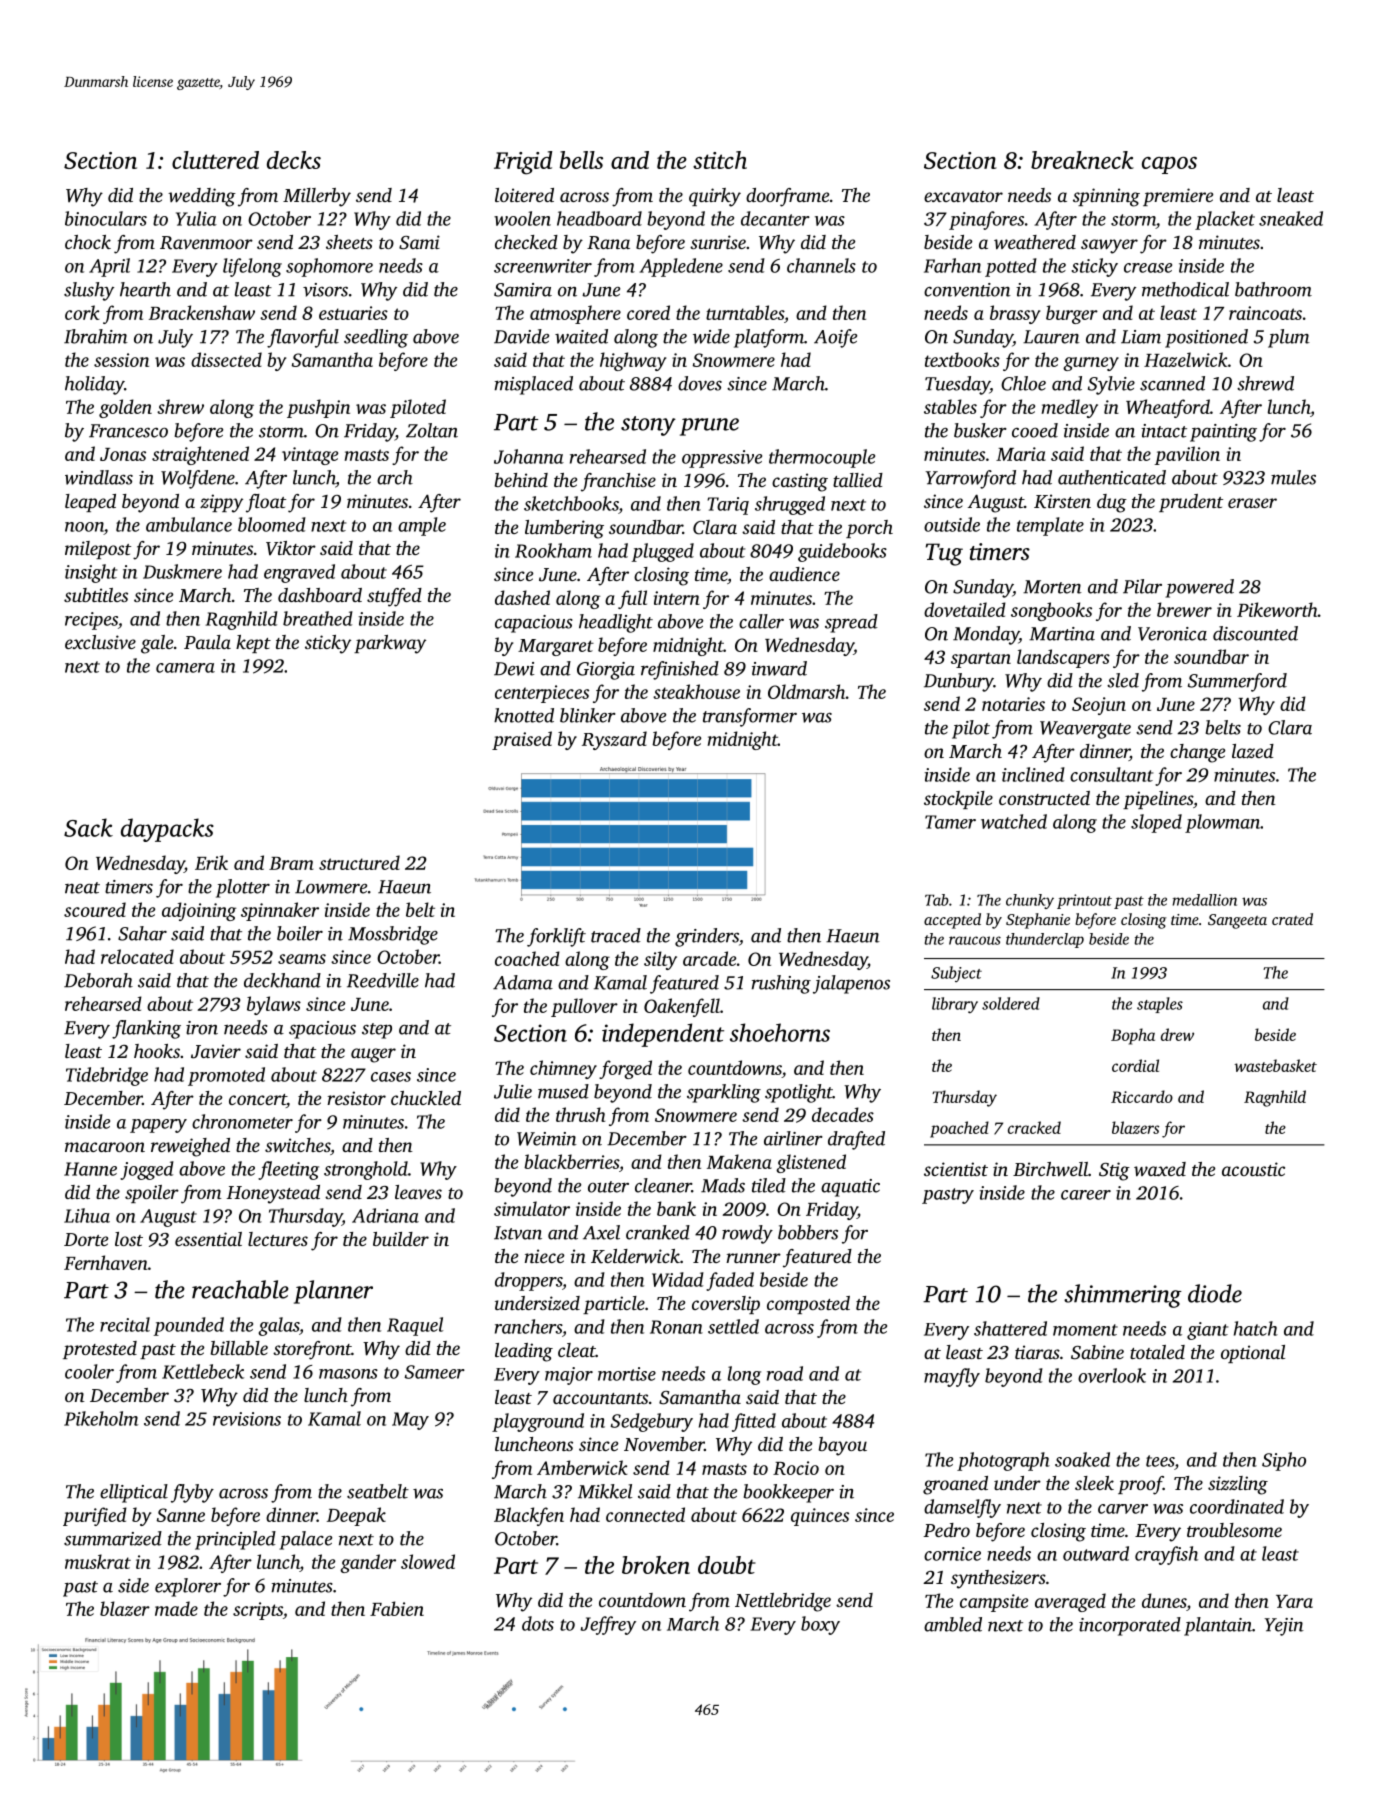 This page has width=1389, height=1797. I want to click on waxed, so click(1160, 1169).
